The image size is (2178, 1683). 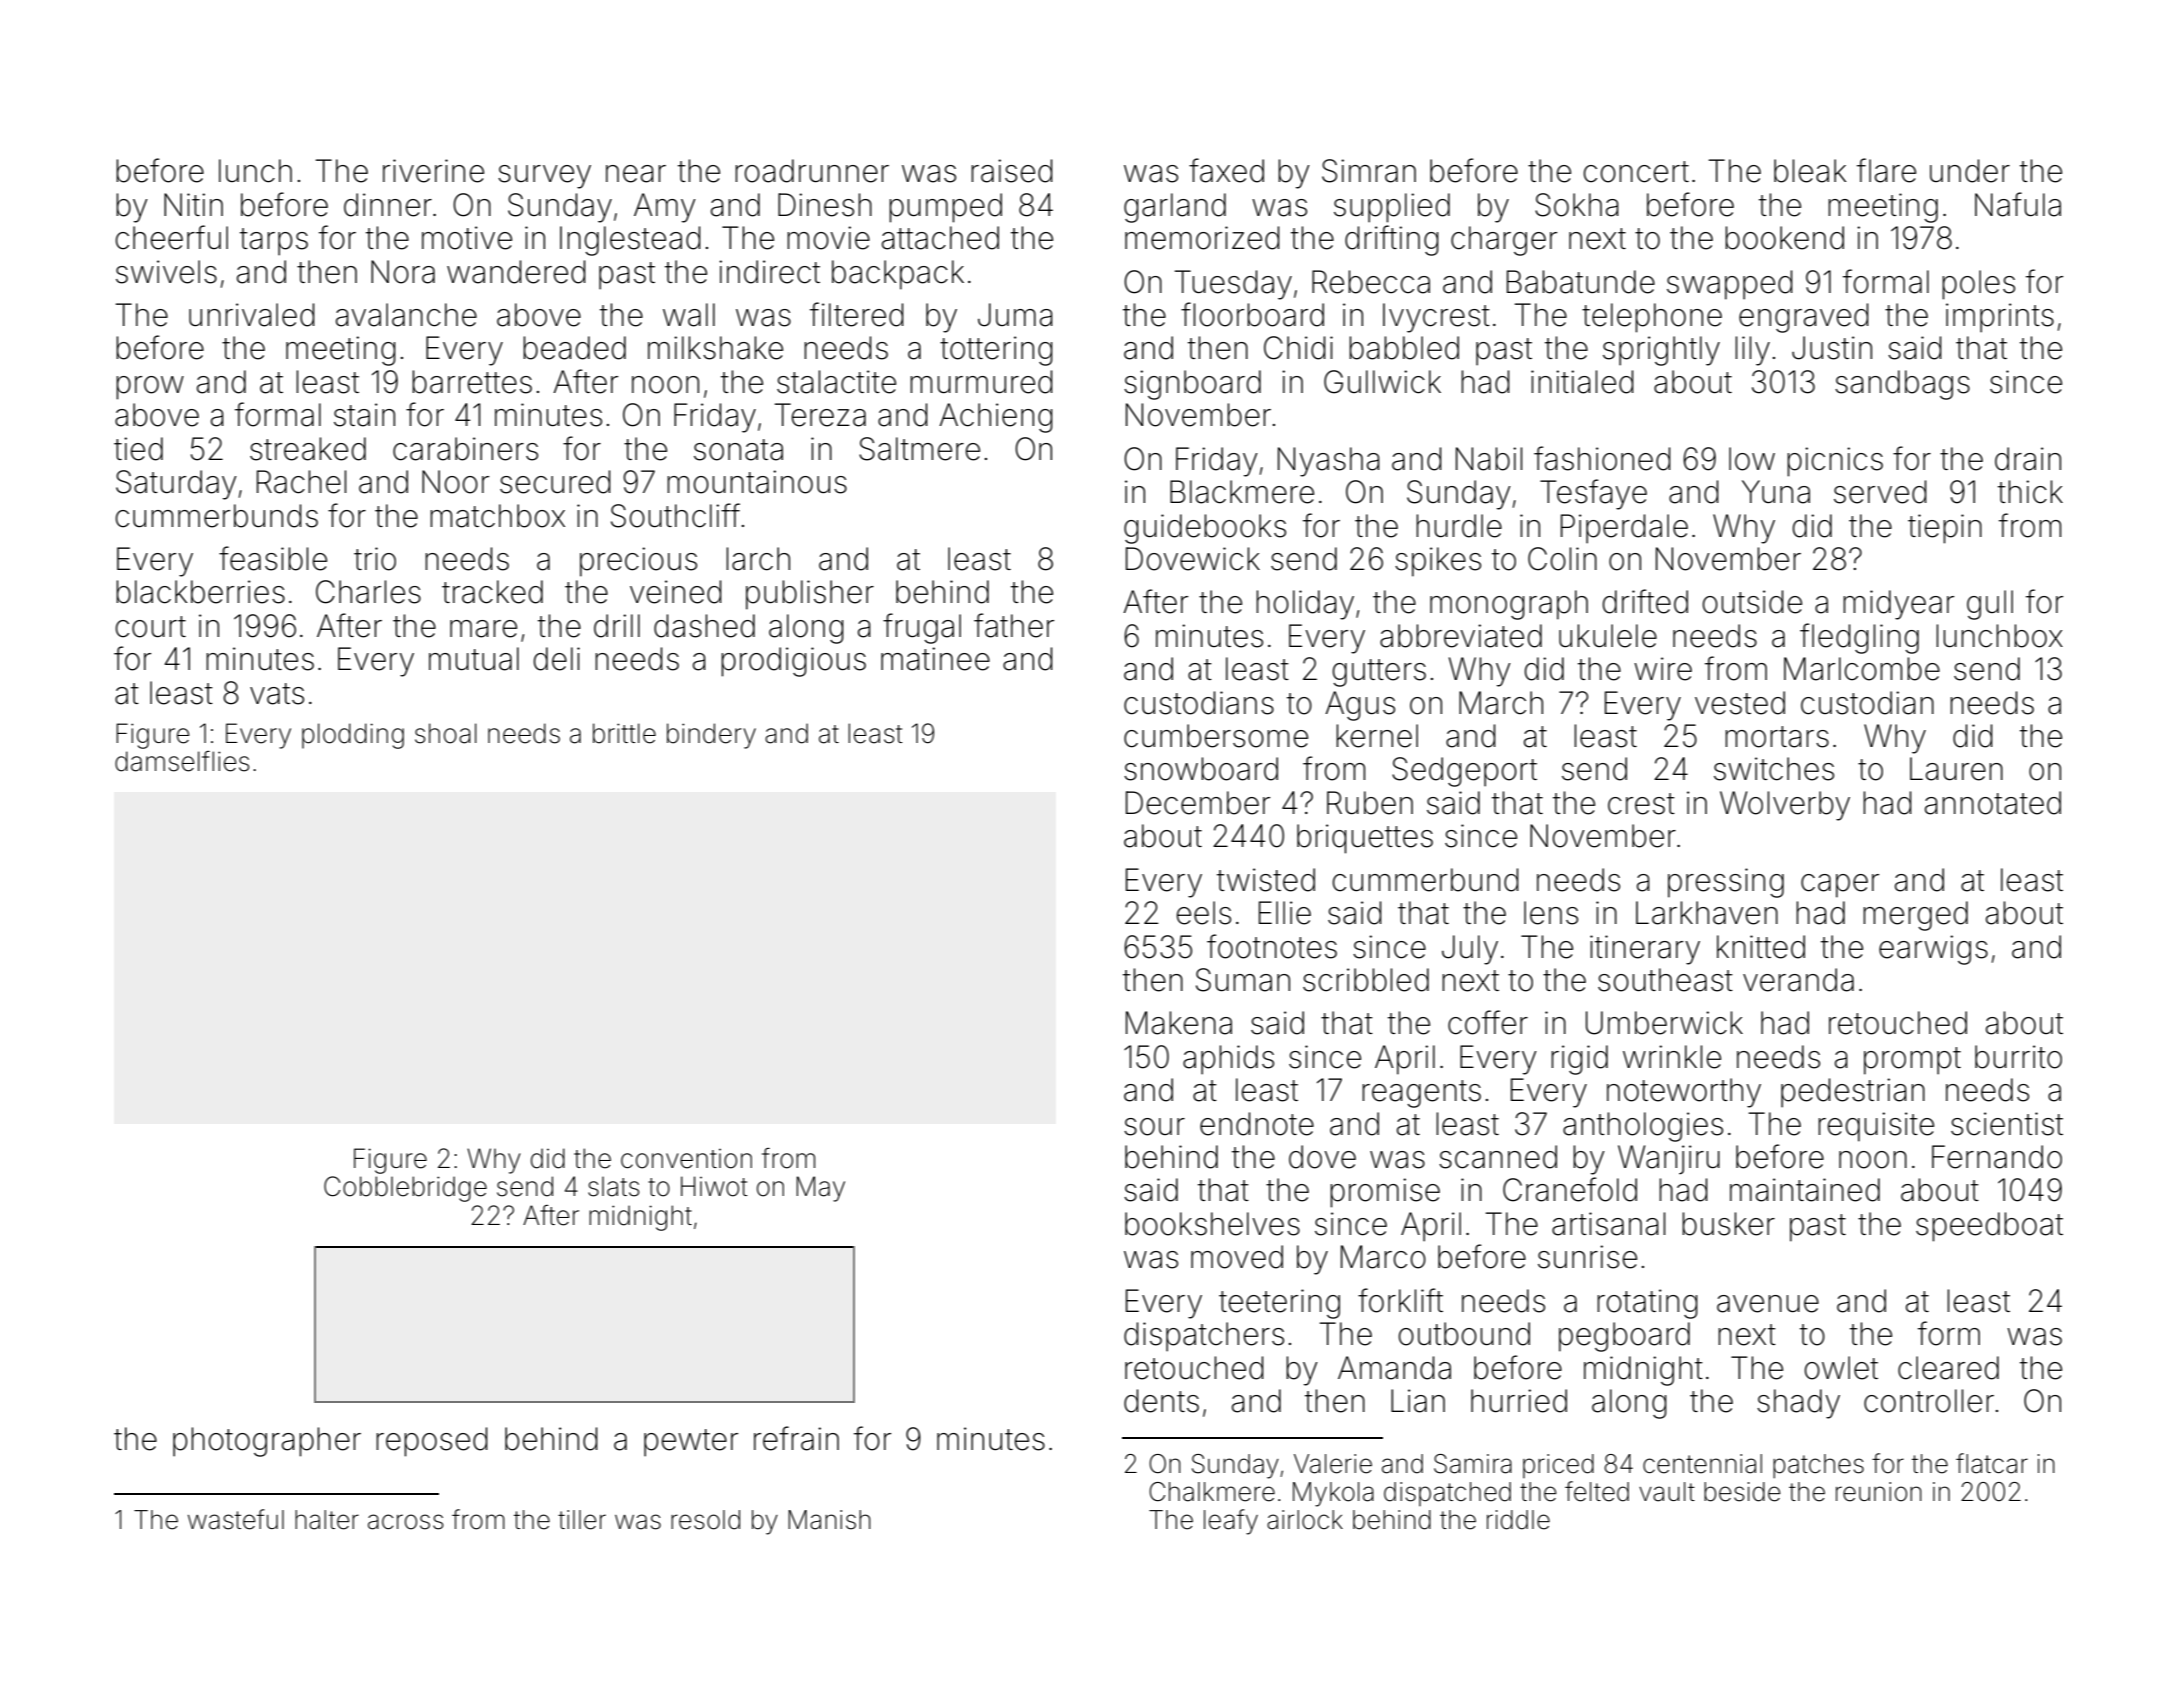 I want to click on faxed, so click(x=1226, y=170).
